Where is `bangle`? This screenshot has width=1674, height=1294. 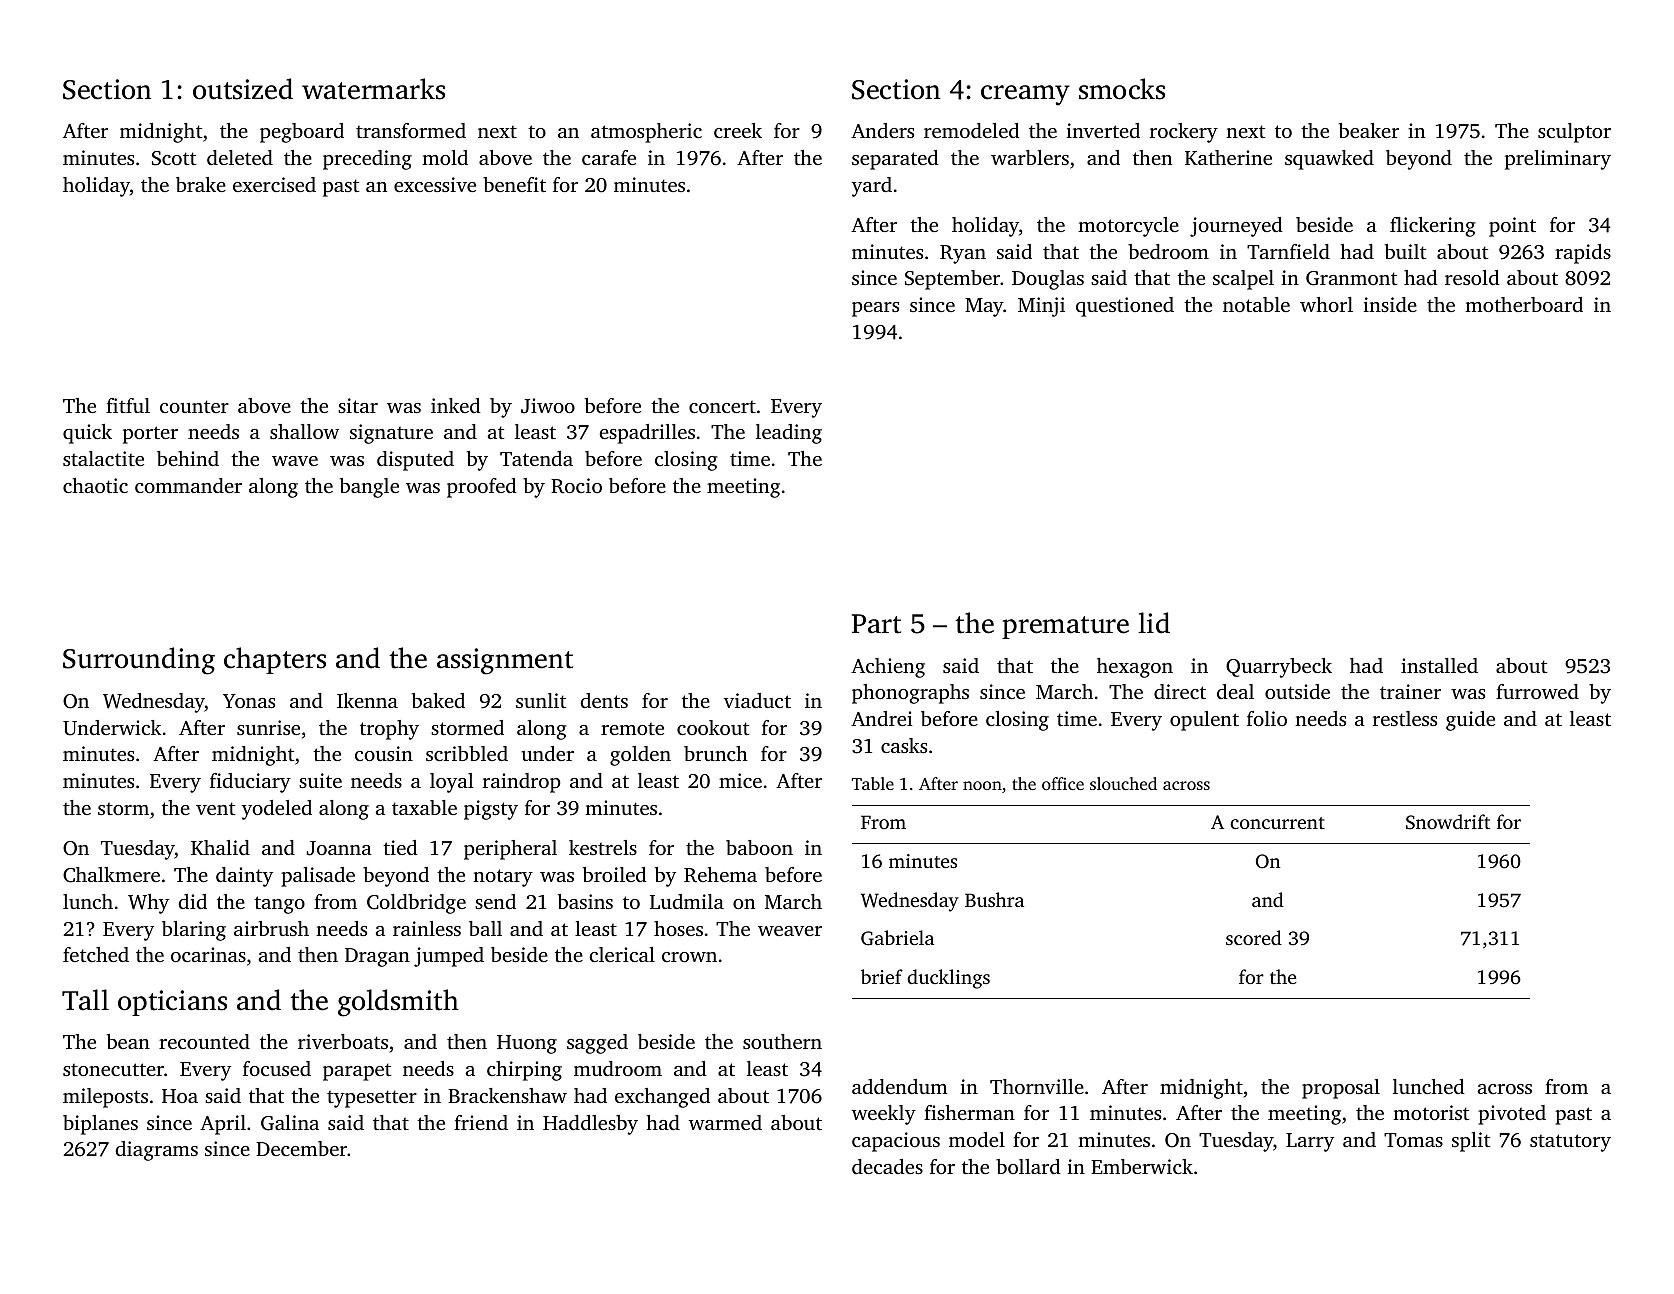
bangle is located at coordinates (369, 488).
